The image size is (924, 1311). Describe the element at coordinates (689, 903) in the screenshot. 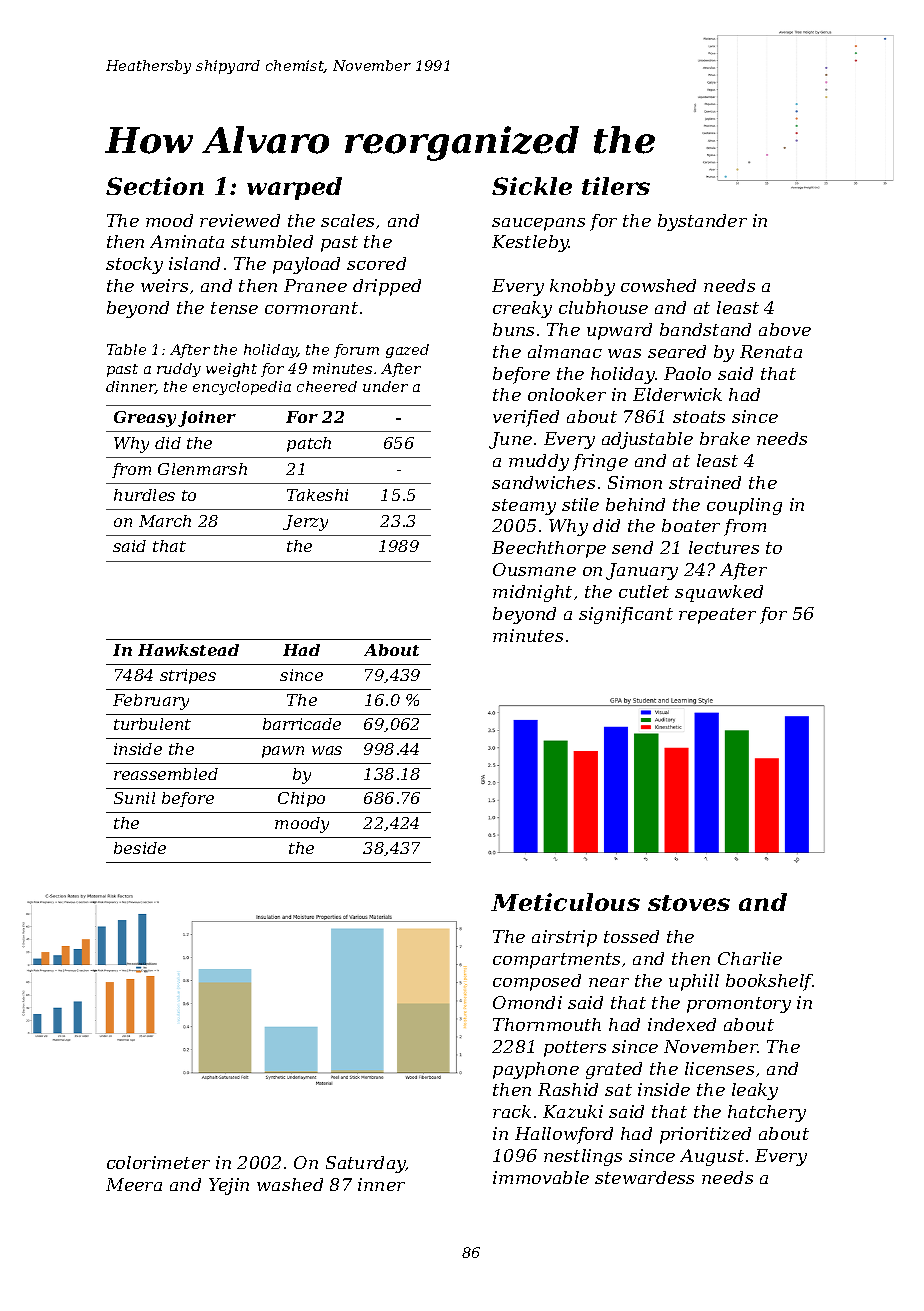

I see `stoves` at that location.
